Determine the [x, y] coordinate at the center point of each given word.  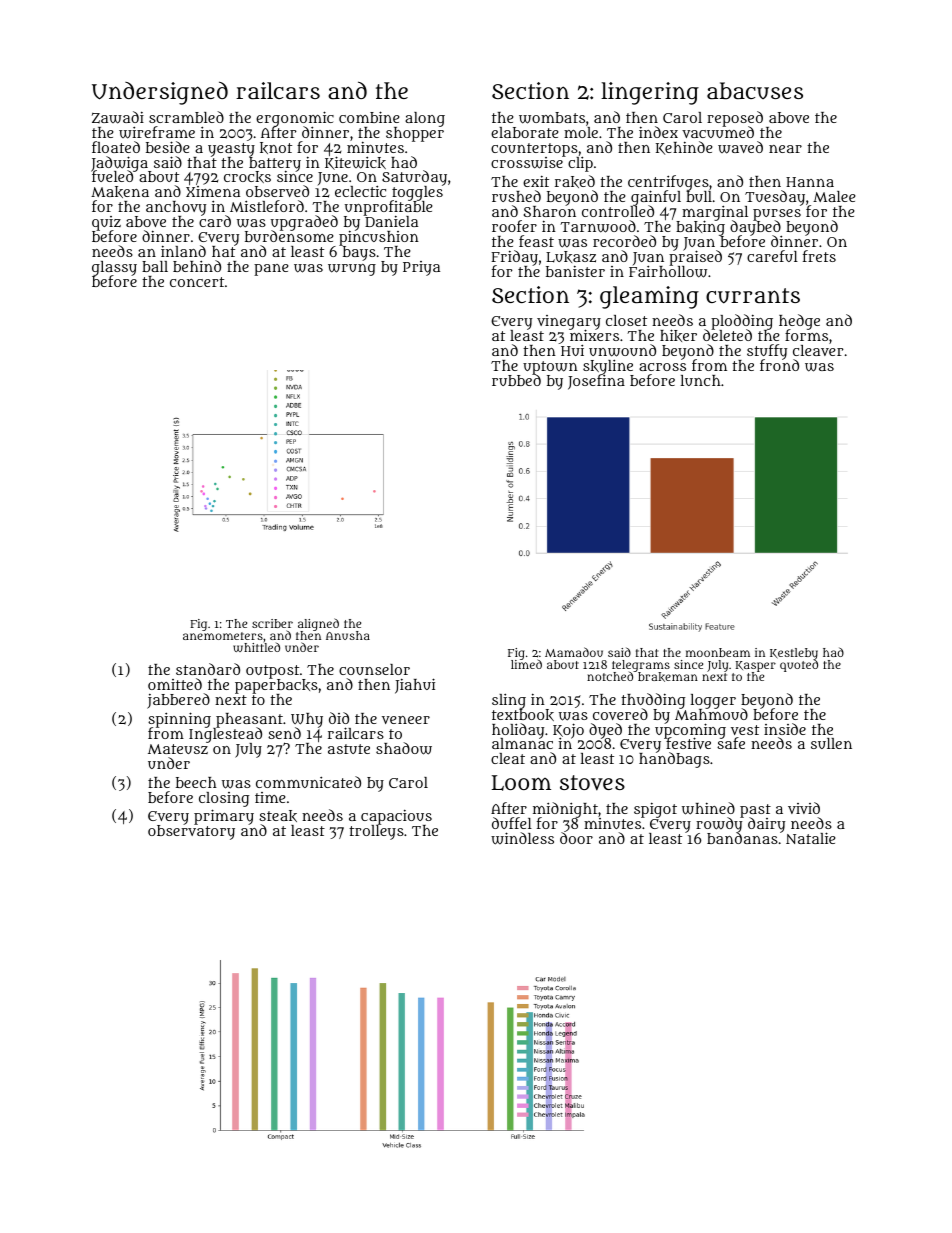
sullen [831, 743]
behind [197, 266]
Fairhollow [668, 272]
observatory [191, 833]
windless [522, 838]
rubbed [516, 380]
